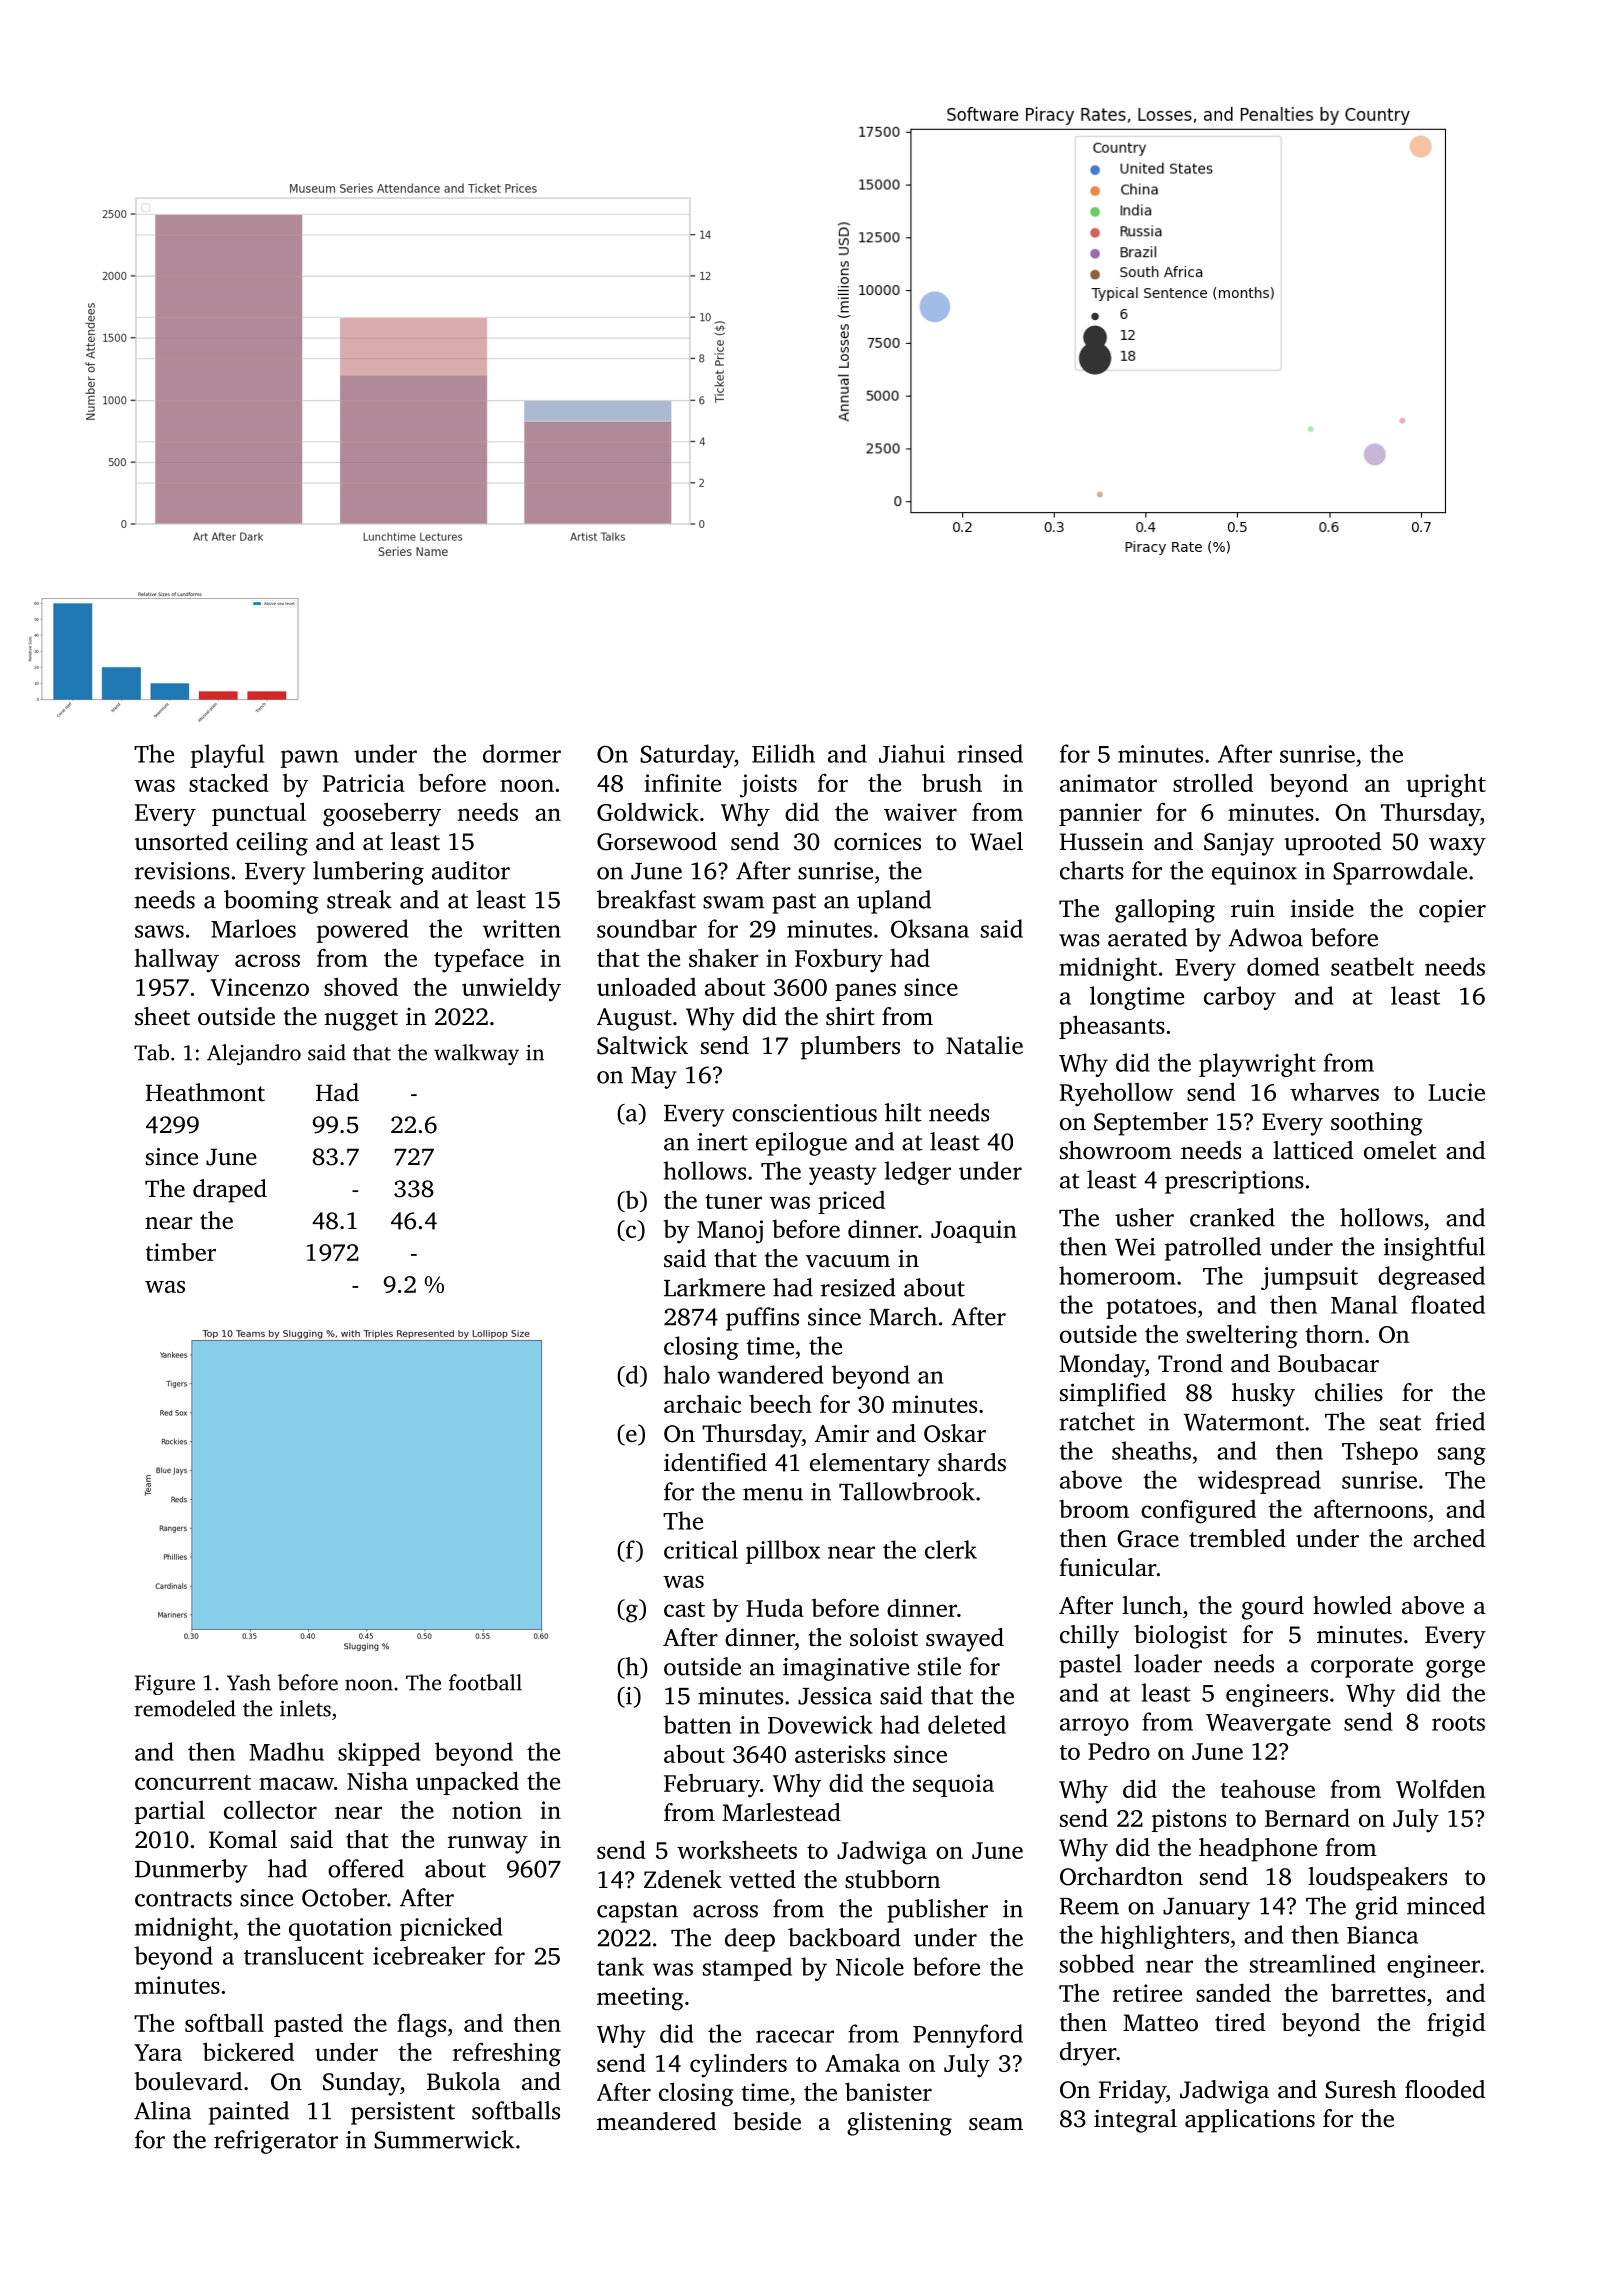 The image size is (1620, 2292). What do you see at coordinates (182, 871) in the screenshot?
I see `revisions` at bounding box center [182, 871].
